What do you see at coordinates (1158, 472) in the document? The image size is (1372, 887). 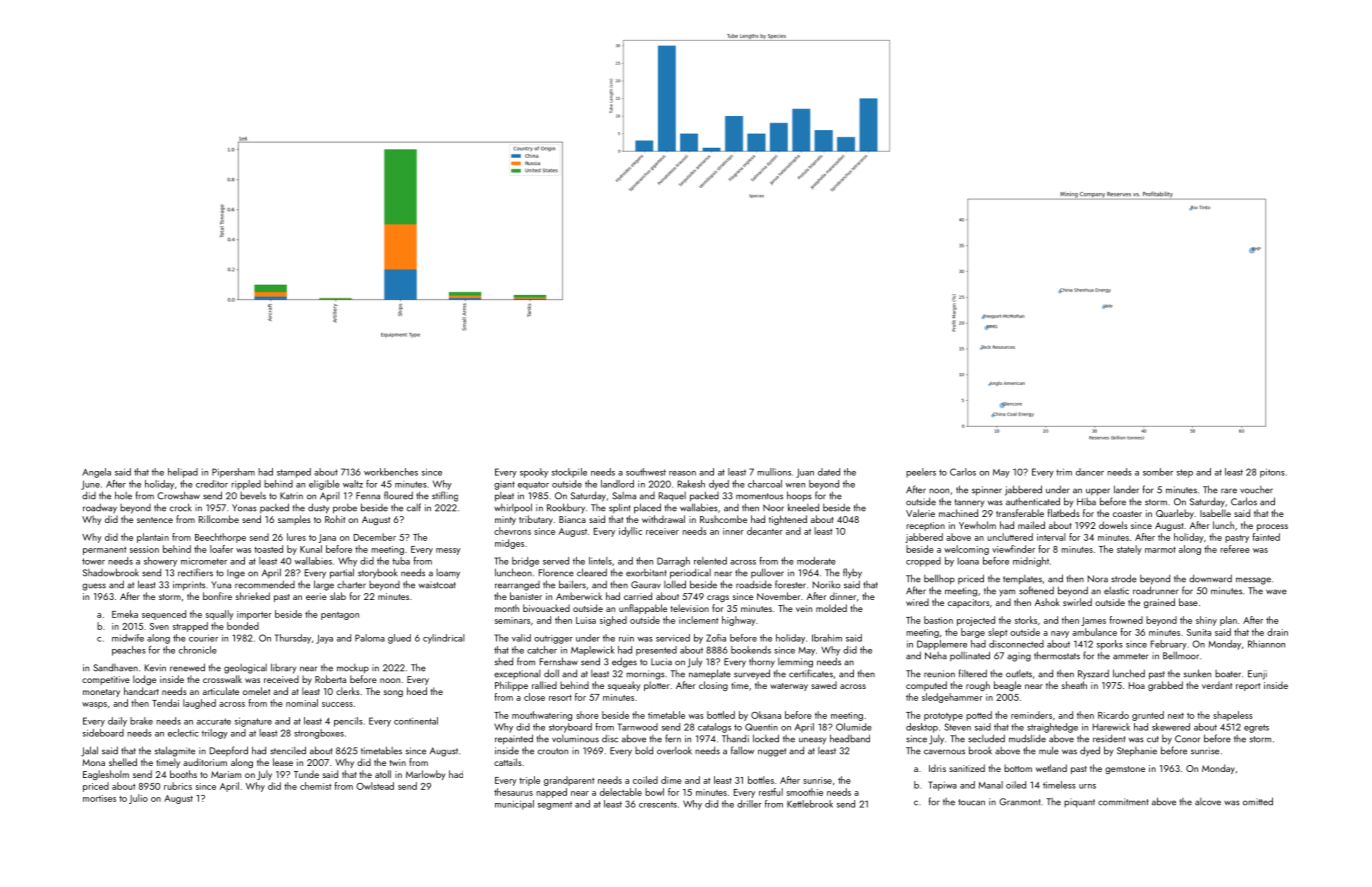 I see `somber` at bounding box center [1158, 472].
